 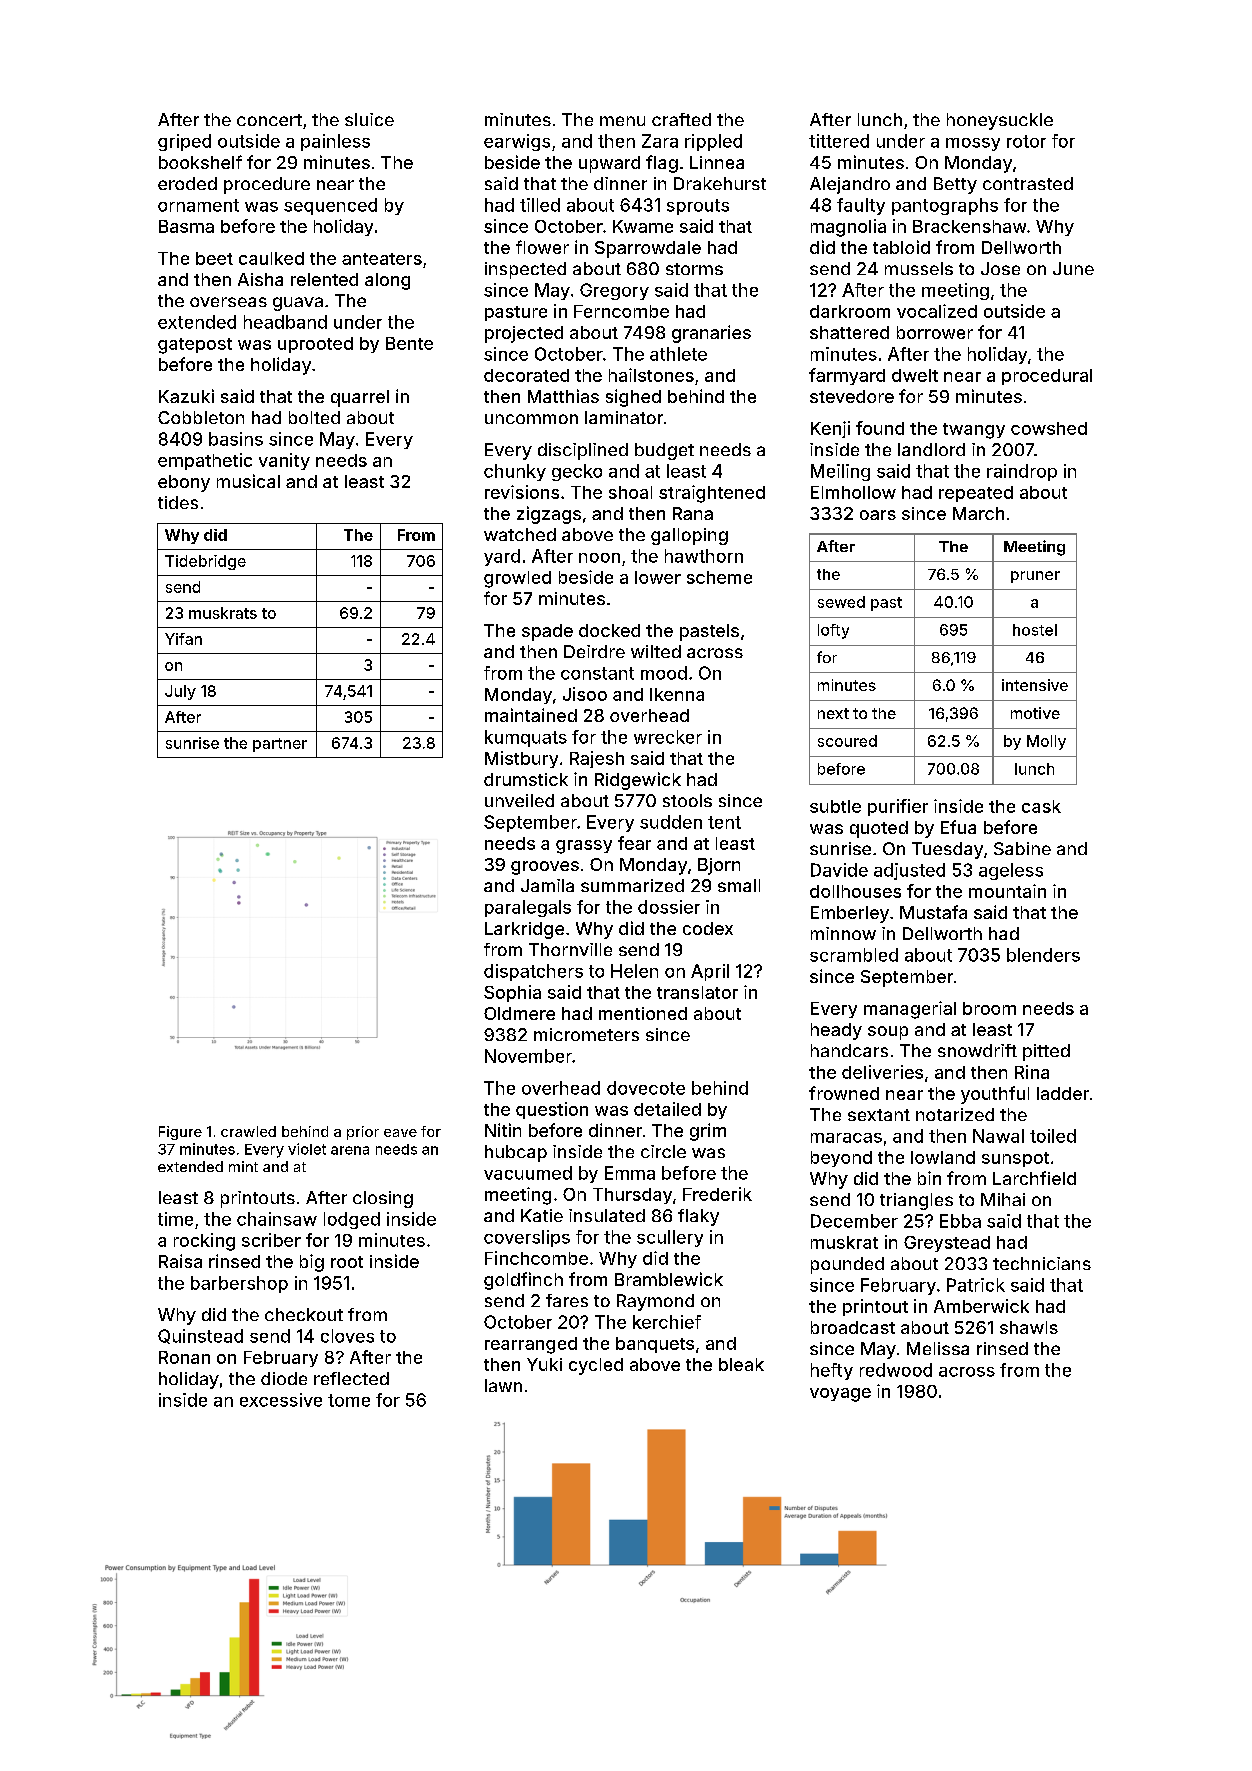 What do you see at coordinates (248, 481) in the page?
I see `musical` at bounding box center [248, 481].
